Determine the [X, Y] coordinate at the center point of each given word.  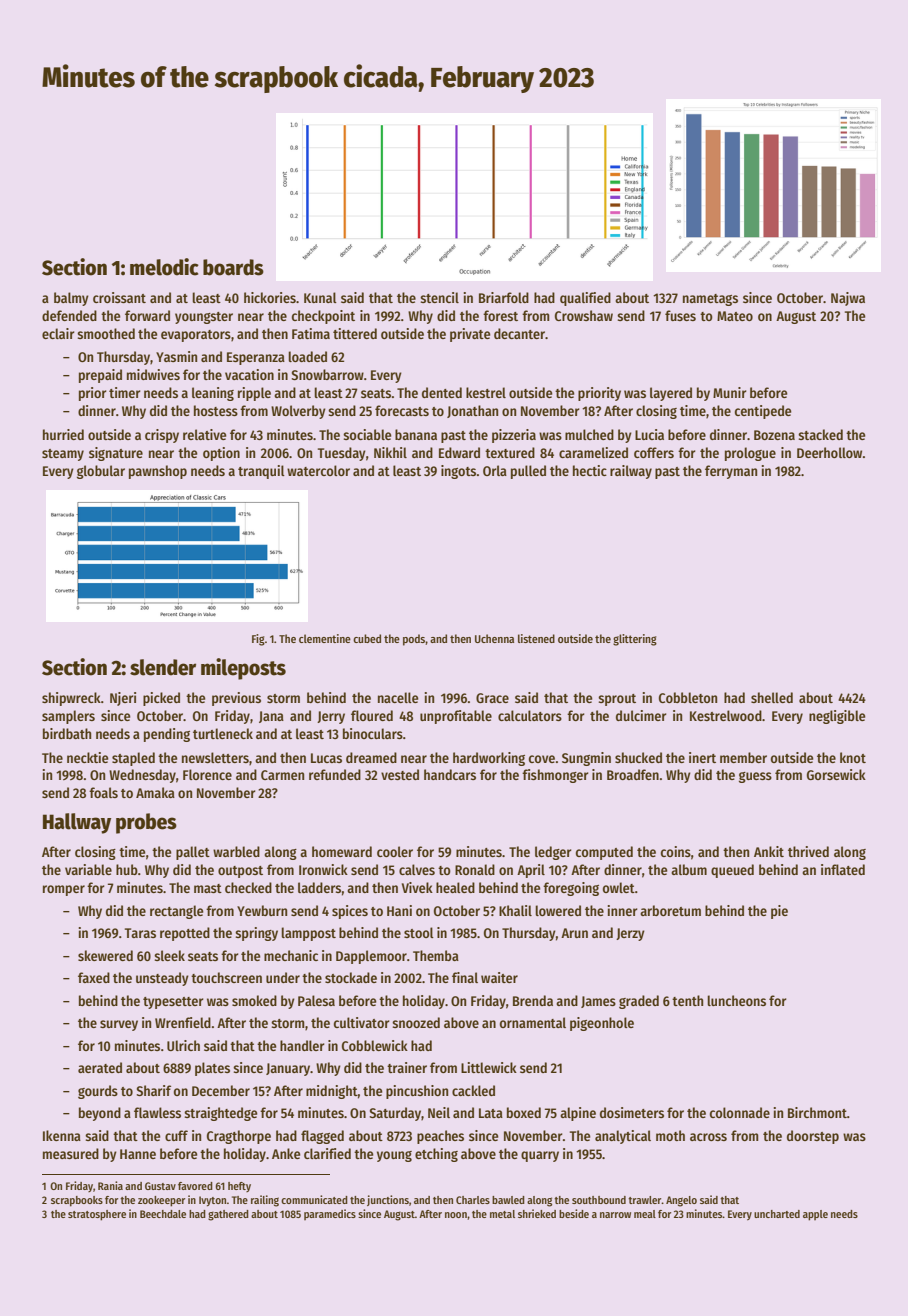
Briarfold [504, 297]
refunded [335, 774]
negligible [837, 717]
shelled [772, 697]
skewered [105, 955]
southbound [599, 1200]
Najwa [848, 299]
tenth [687, 1000]
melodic [164, 267]
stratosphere [97, 1215]
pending [167, 735]
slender [163, 667]
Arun [574, 933]
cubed [367, 638]
